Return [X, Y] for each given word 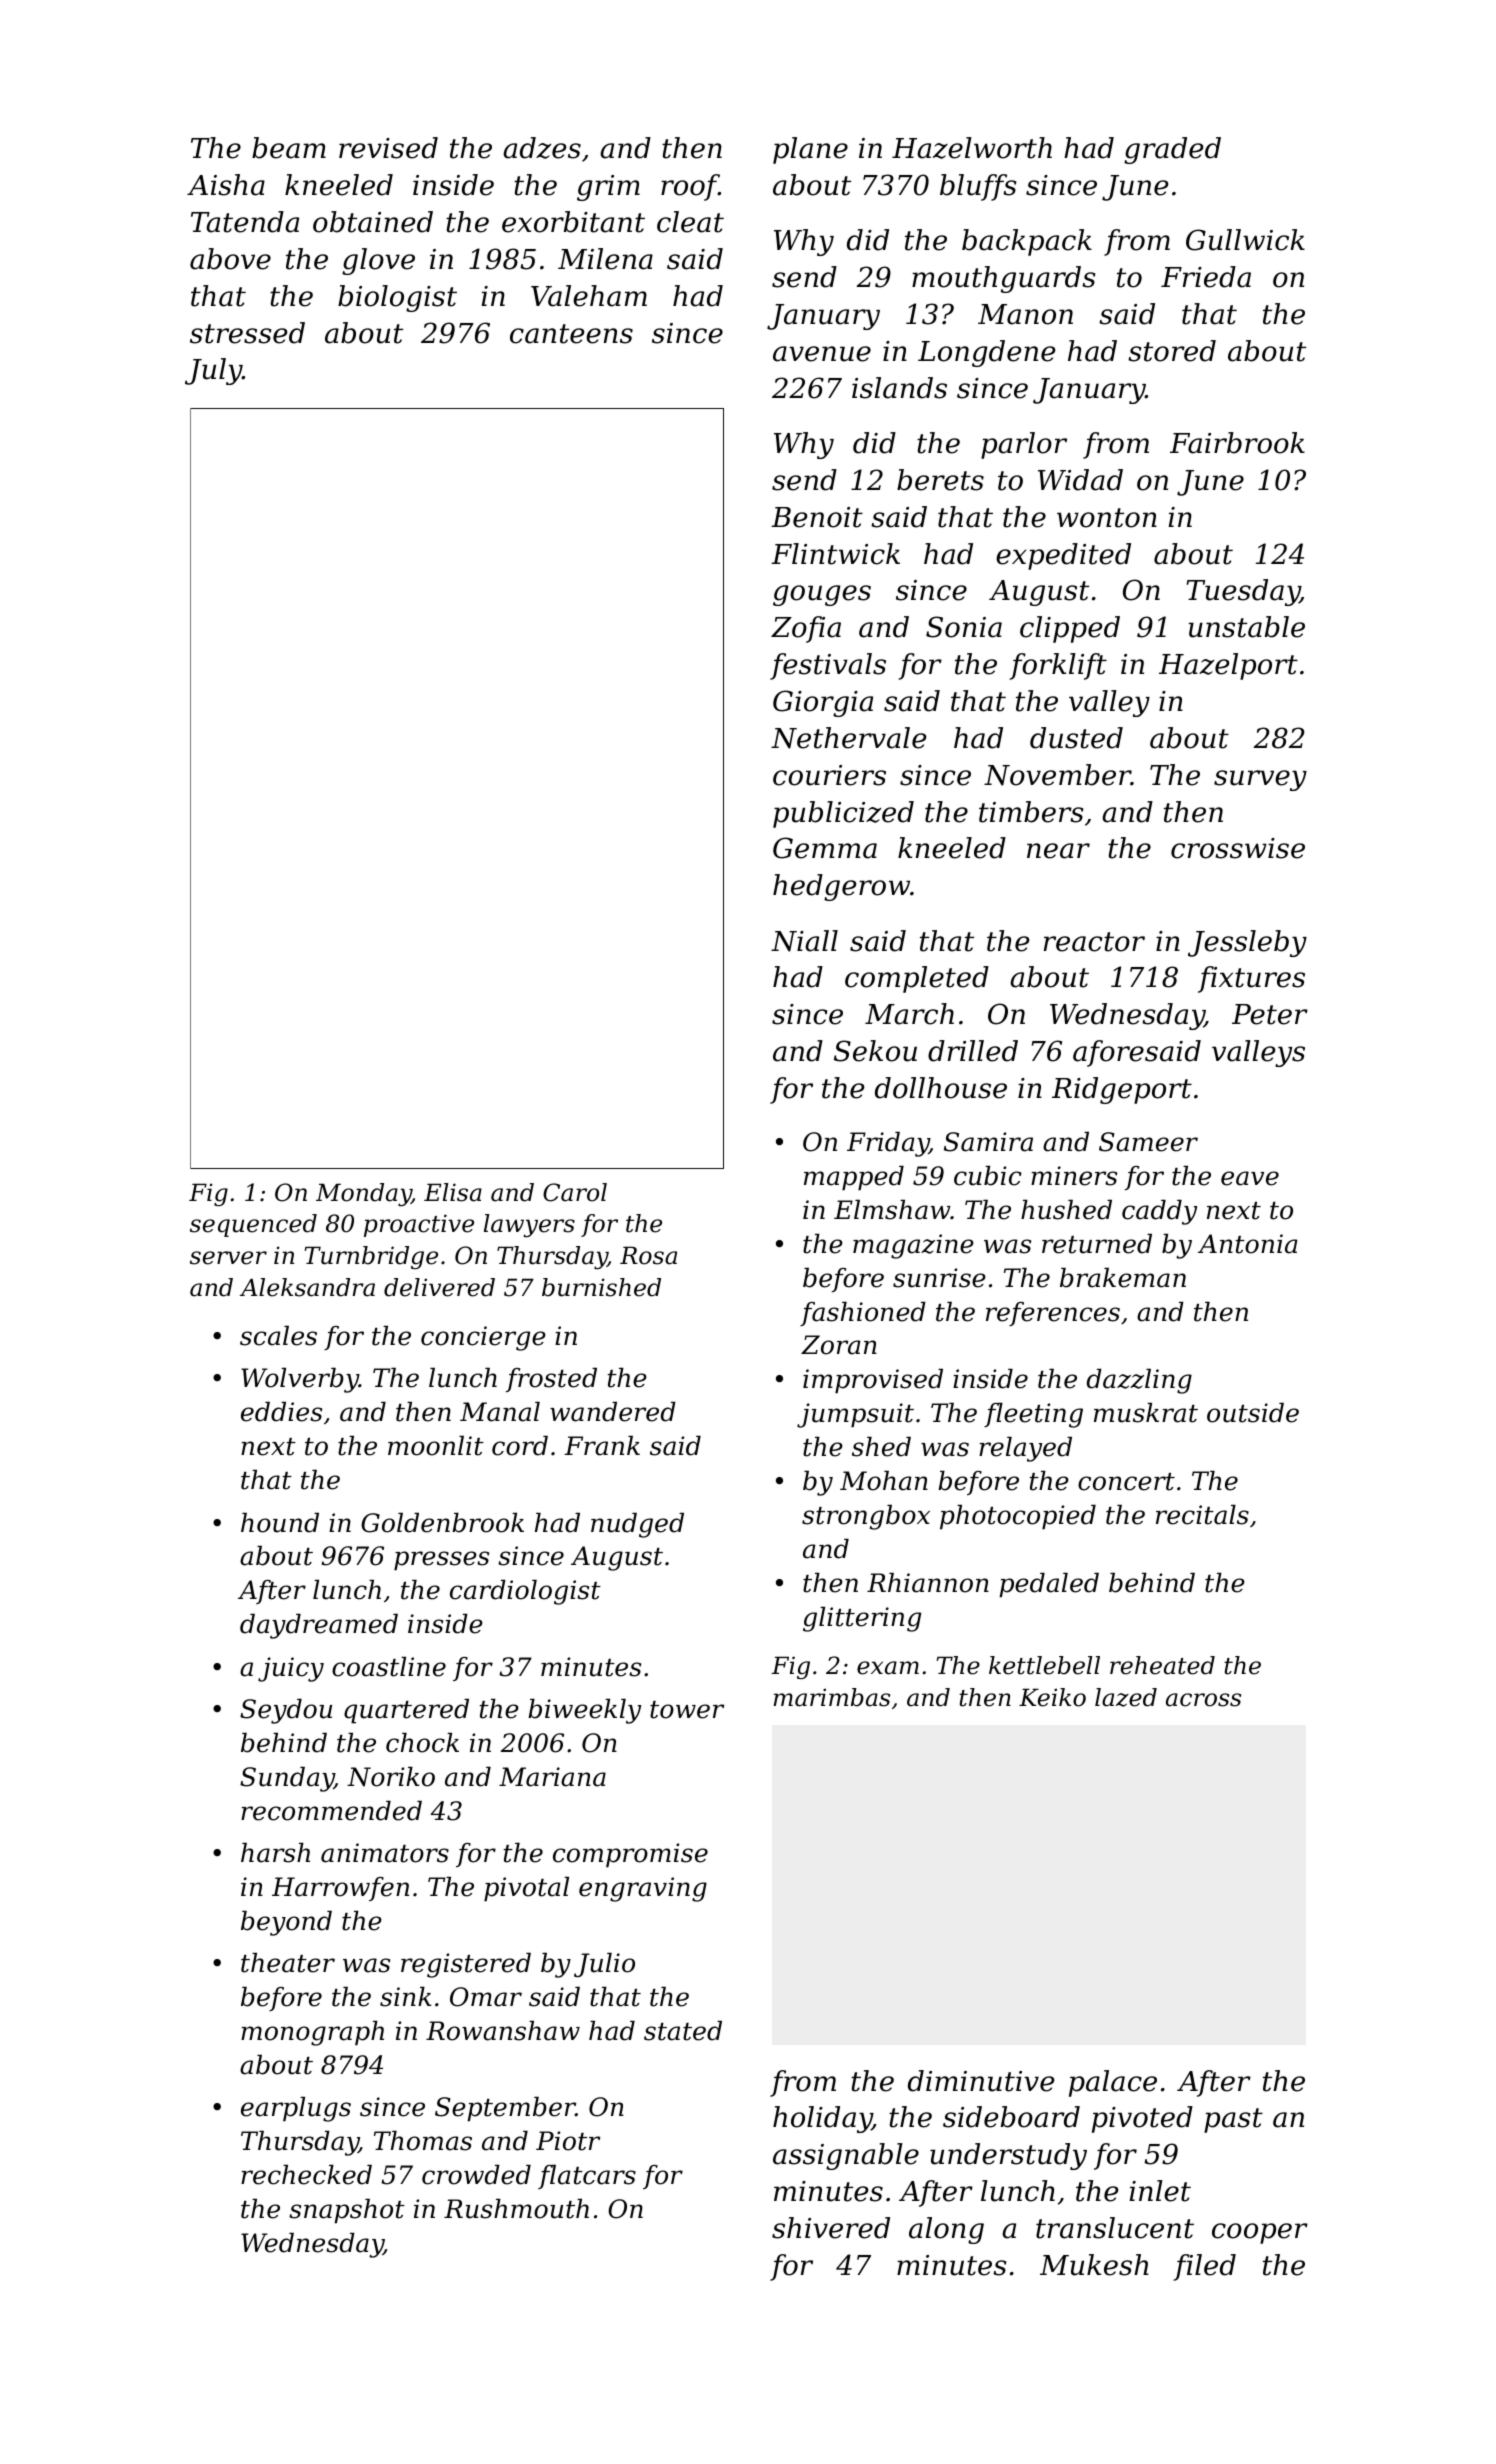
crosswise [1238, 848]
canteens [571, 334]
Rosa [648, 1255]
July [213, 371]
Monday [363, 1194]
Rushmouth [516, 2209]
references [1053, 1314]
